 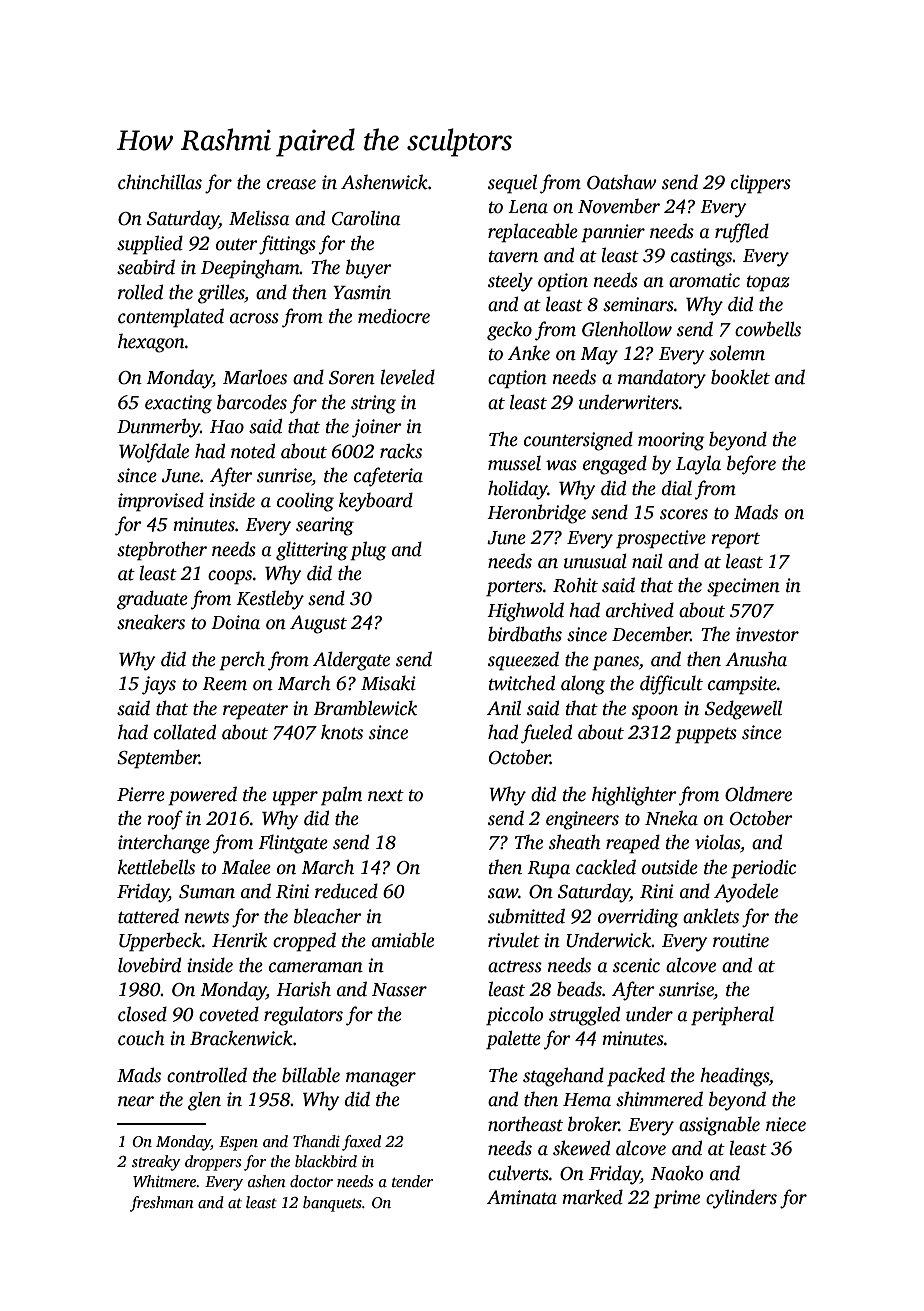 What do you see at coordinates (525, 612) in the page?
I see `Highwold` at bounding box center [525, 612].
